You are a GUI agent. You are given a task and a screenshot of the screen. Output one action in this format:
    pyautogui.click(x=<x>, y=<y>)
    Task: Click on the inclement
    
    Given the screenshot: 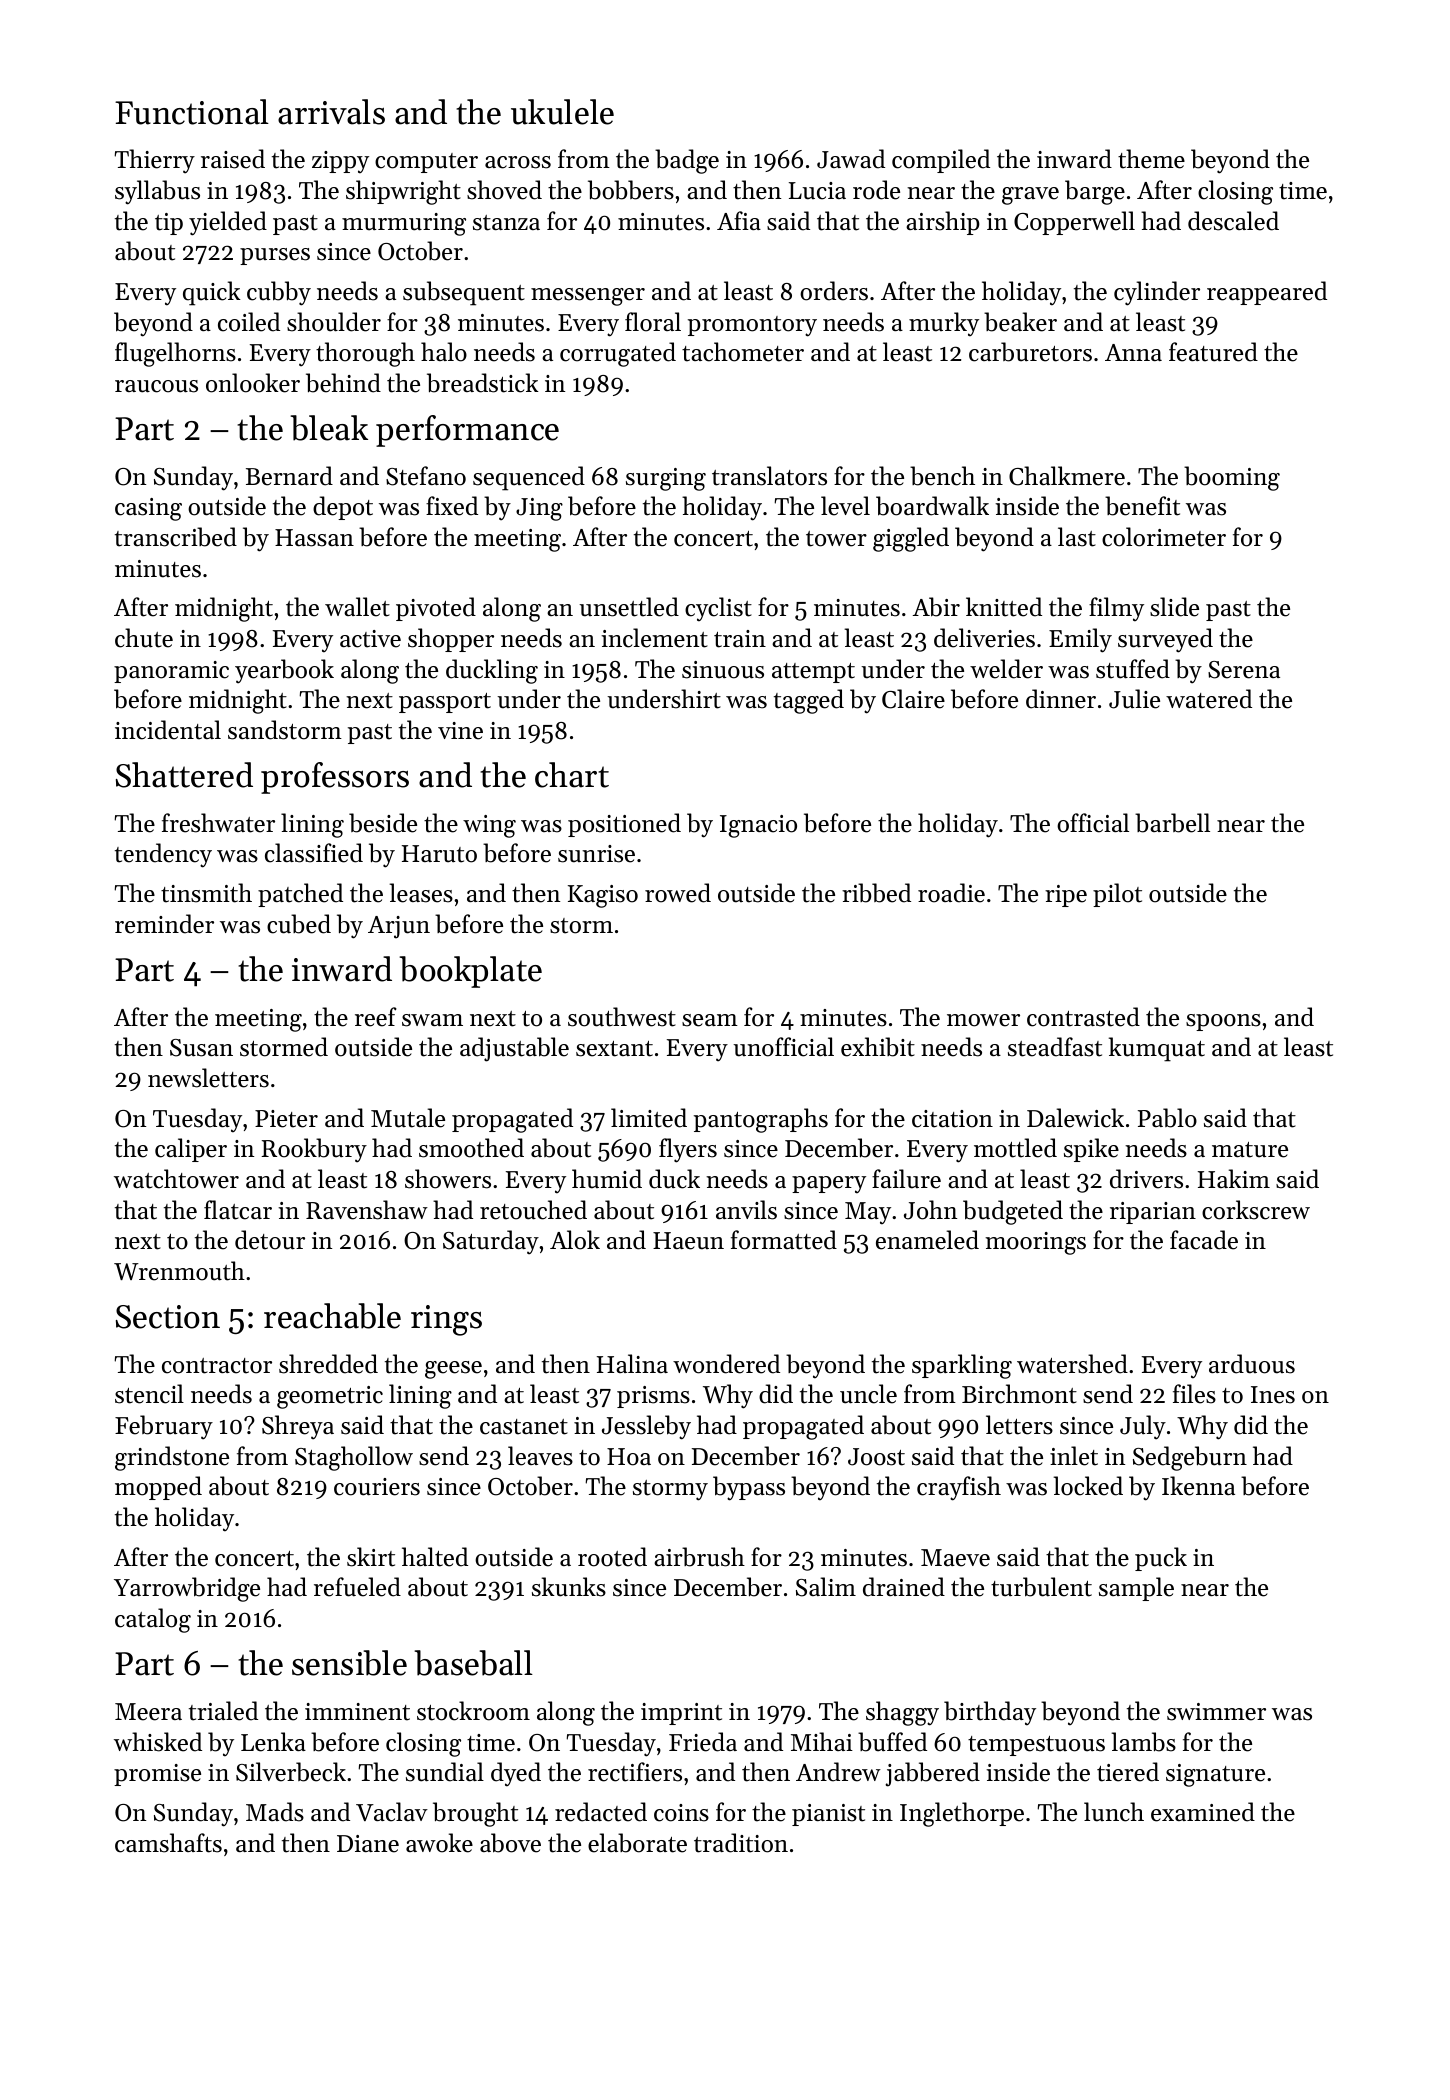 What is the action you would take?
    pyautogui.click(x=654, y=638)
